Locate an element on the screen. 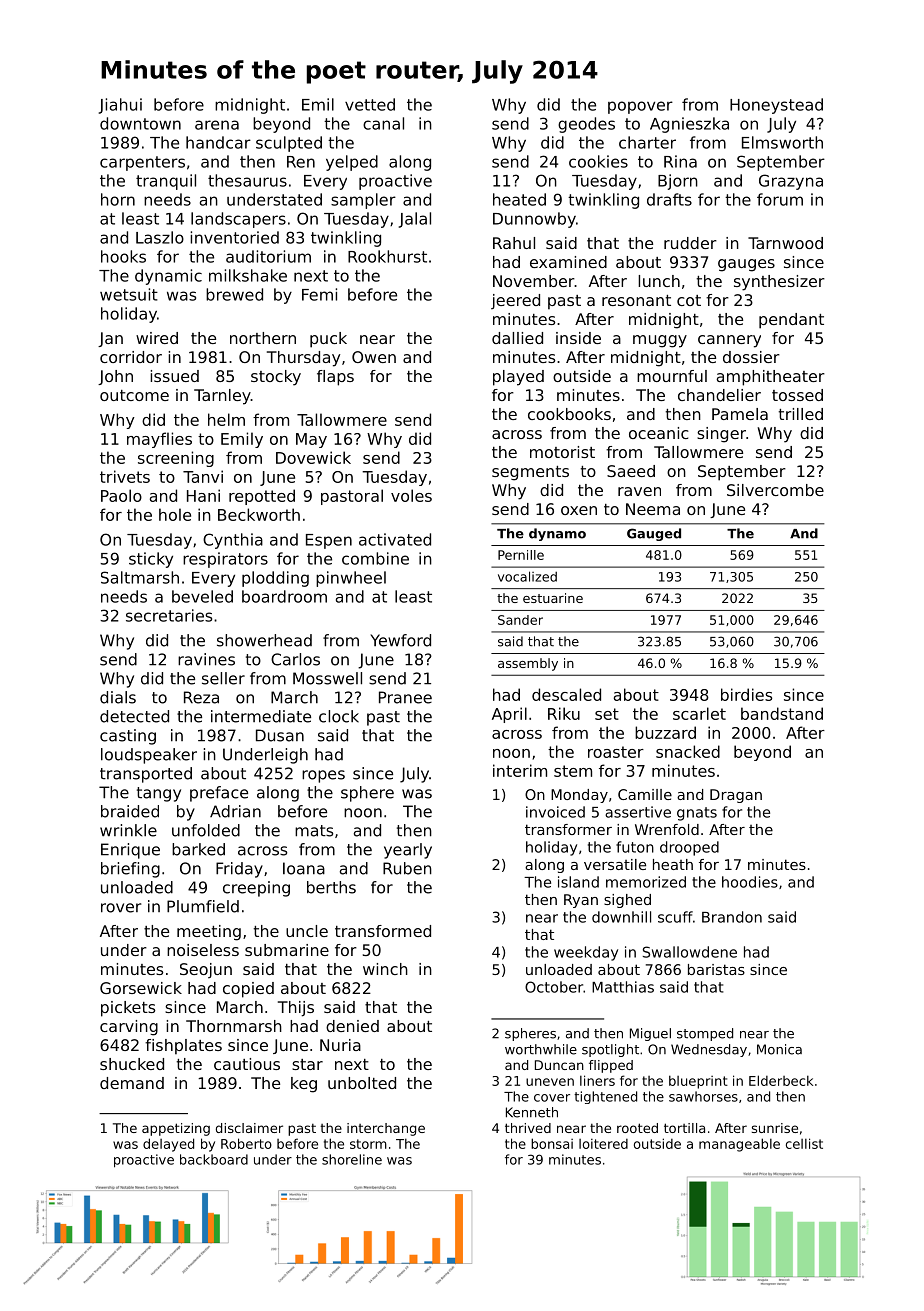 The image size is (924, 1311). canal is located at coordinates (383, 123).
